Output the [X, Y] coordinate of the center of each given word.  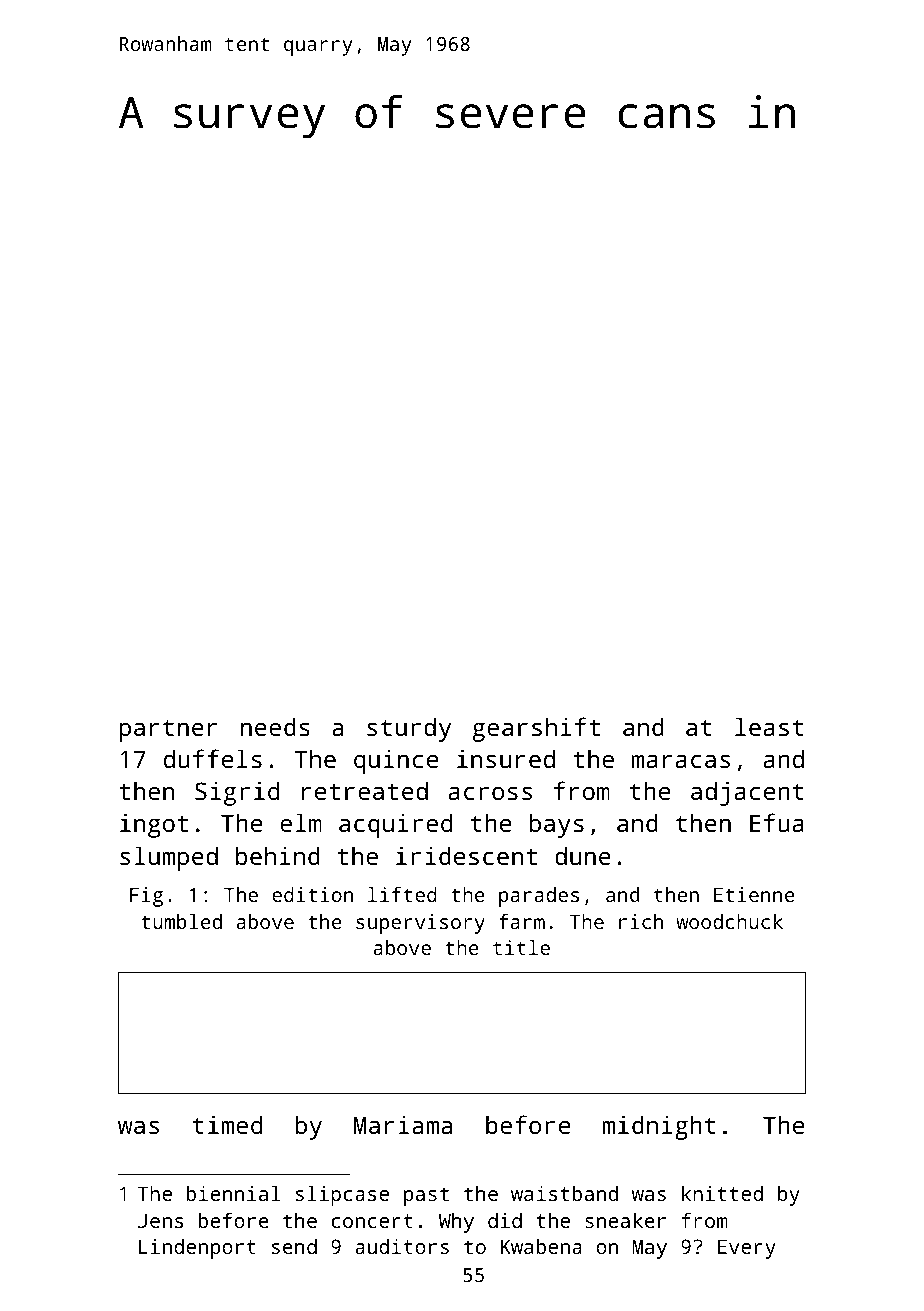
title [521, 947]
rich [641, 921]
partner [169, 730]
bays [557, 825]
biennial [233, 1193]
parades [539, 897]
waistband [564, 1193]
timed [227, 1124]
